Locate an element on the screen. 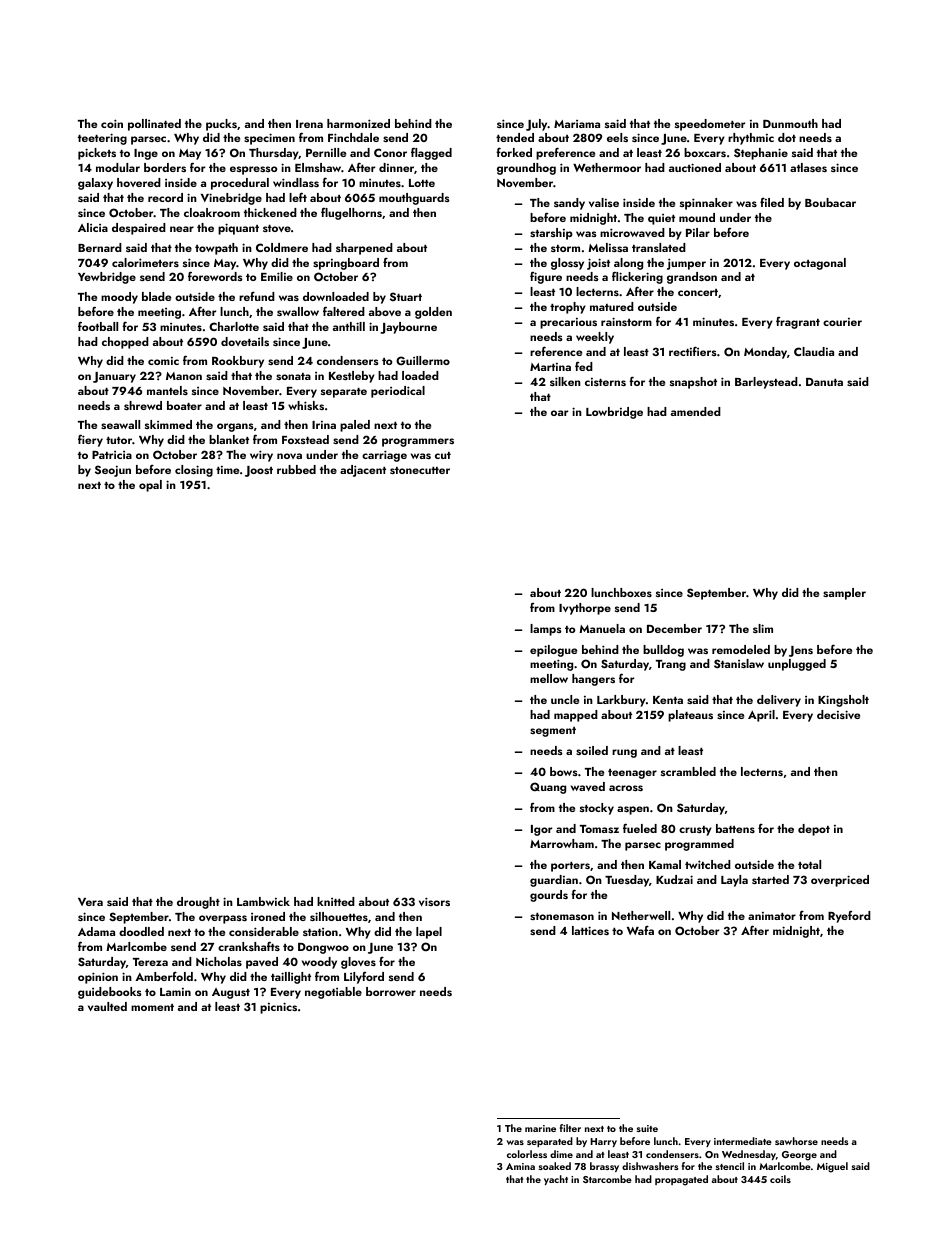 The image size is (952, 1233). mellow is located at coordinates (549, 678).
